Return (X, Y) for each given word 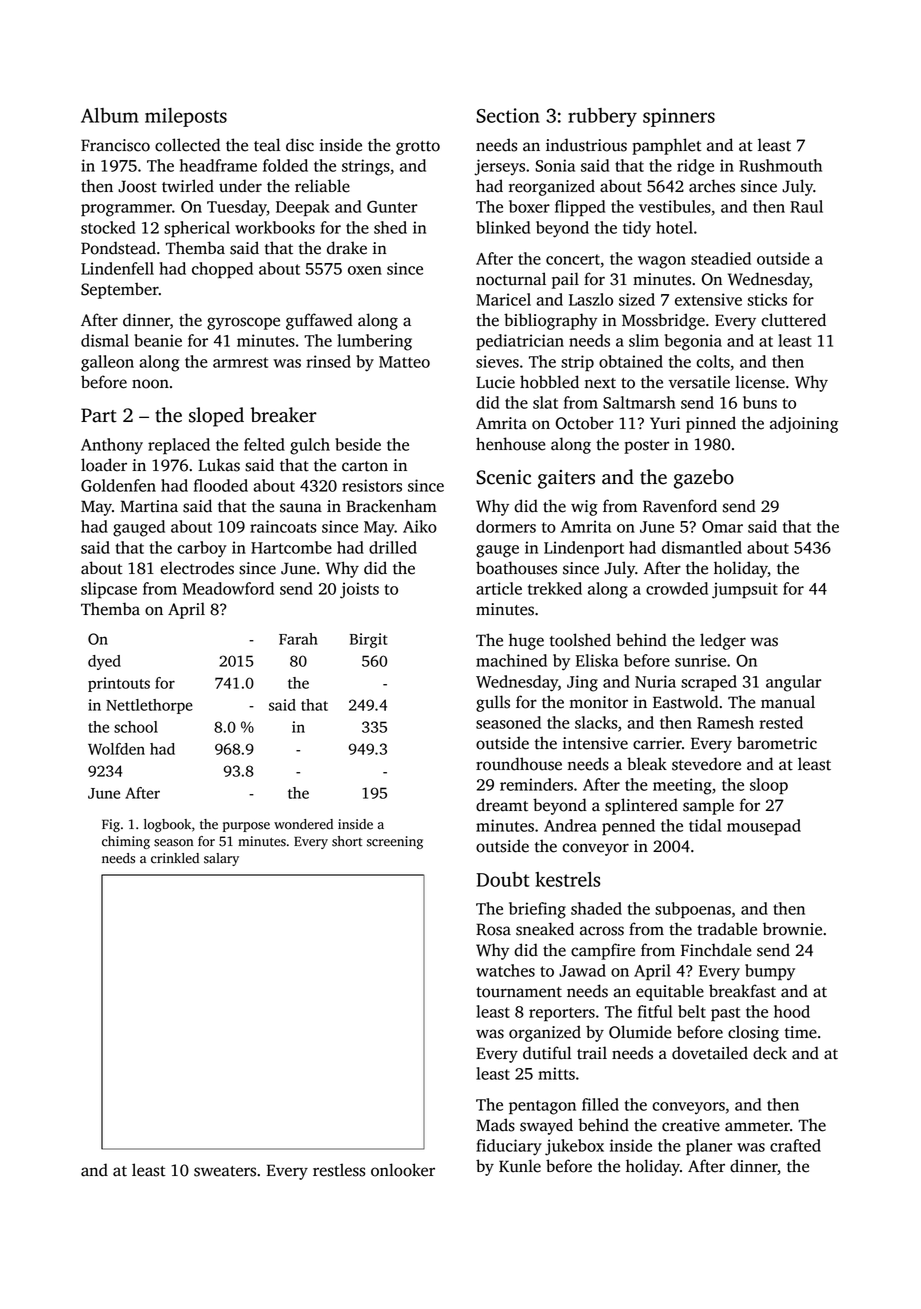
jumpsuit (745, 590)
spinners (679, 117)
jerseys (499, 167)
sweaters (225, 1171)
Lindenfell (117, 268)
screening (395, 842)
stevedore (706, 764)
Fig (111, 825)
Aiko (420, 526)
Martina (149, 506)
